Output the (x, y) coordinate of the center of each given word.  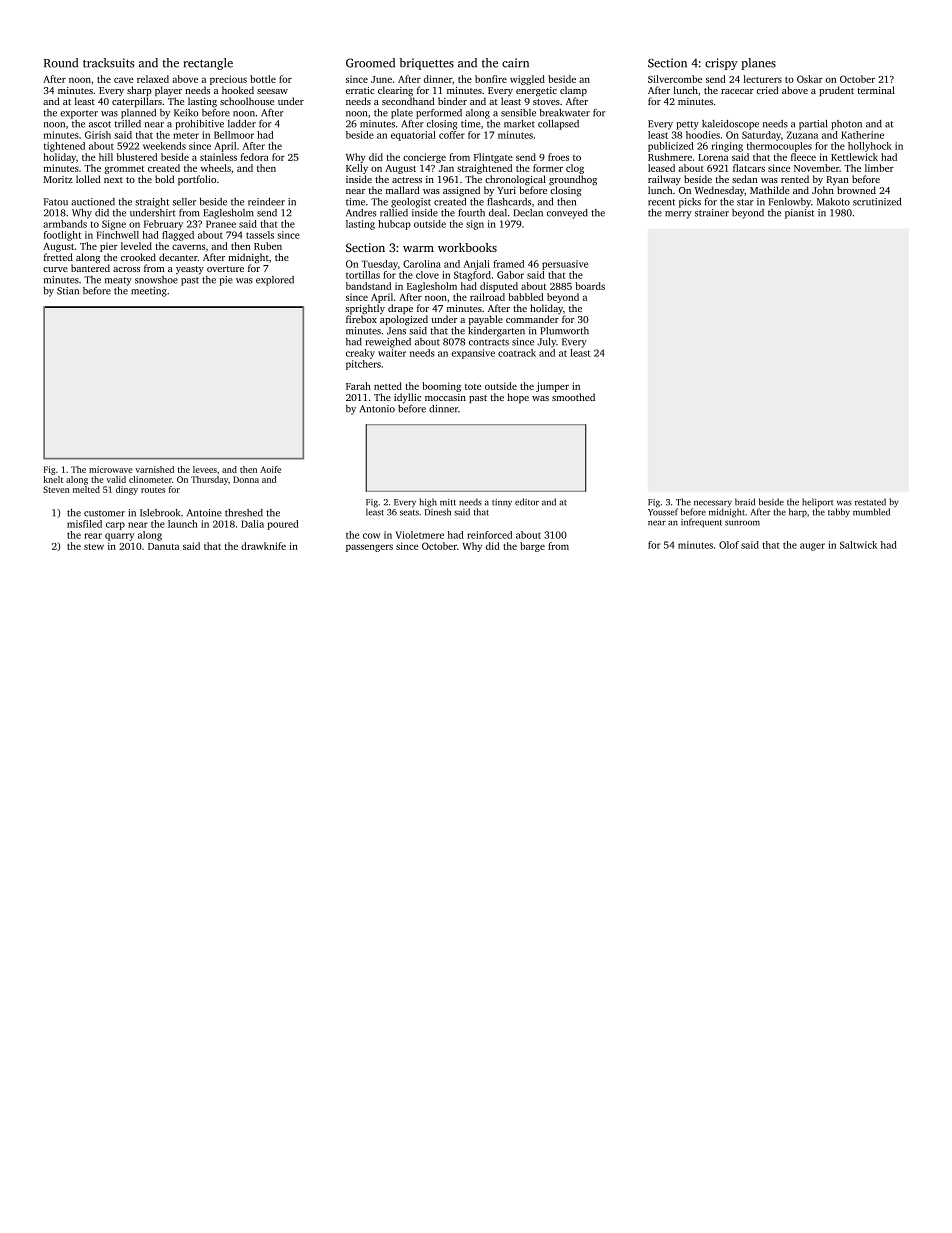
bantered (90, 268)
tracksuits (109, 63)
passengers (369, 548)
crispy (721, 64)
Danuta (163, 546)
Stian (68, 291)
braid (745, 502)
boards (590, 286)
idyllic (407, 398)
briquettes (427, 64)
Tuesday (379, 265)
